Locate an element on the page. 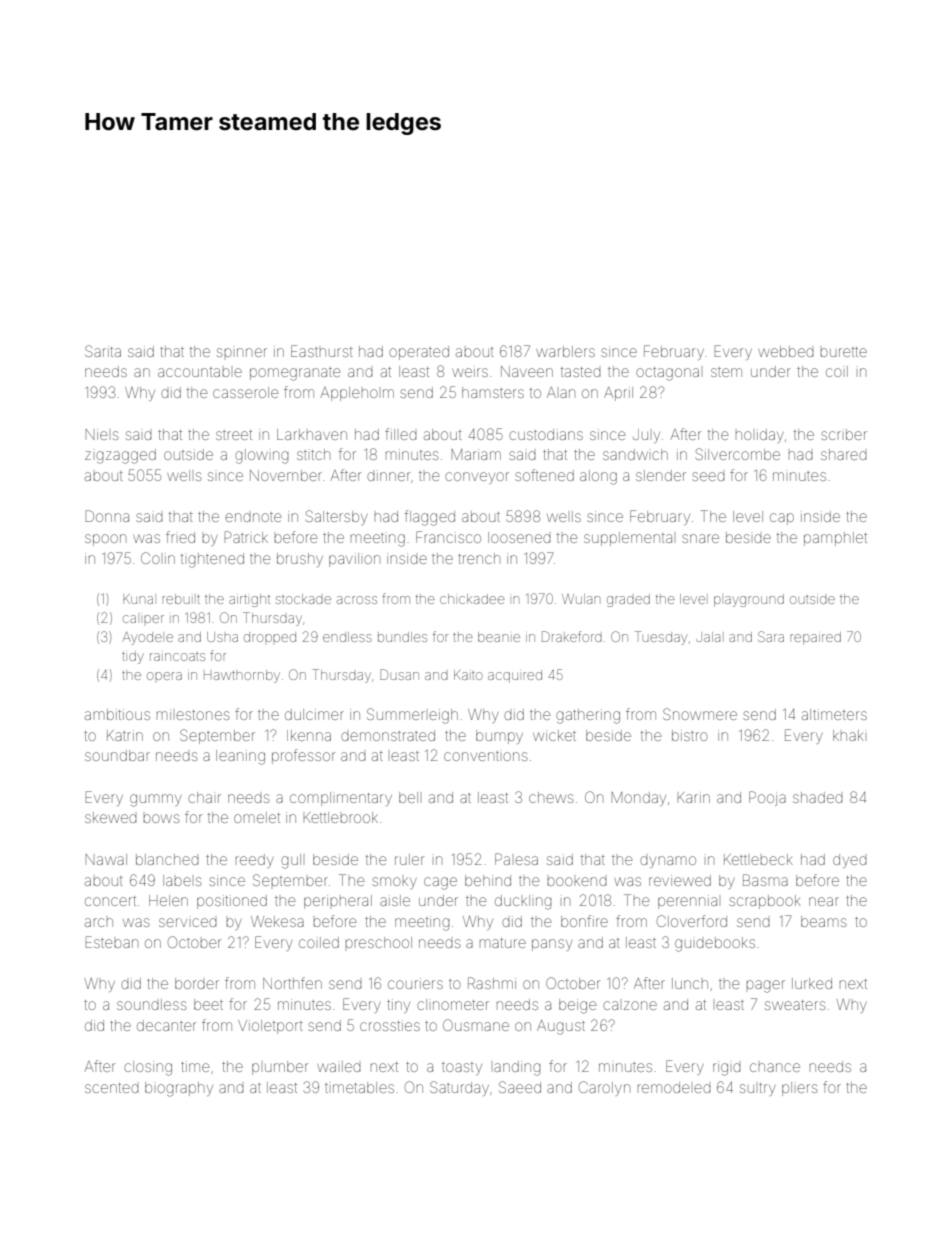 Image resolution: width=952 pixels, height=1233 pixels. beams is located at coordinates (823, 921).
